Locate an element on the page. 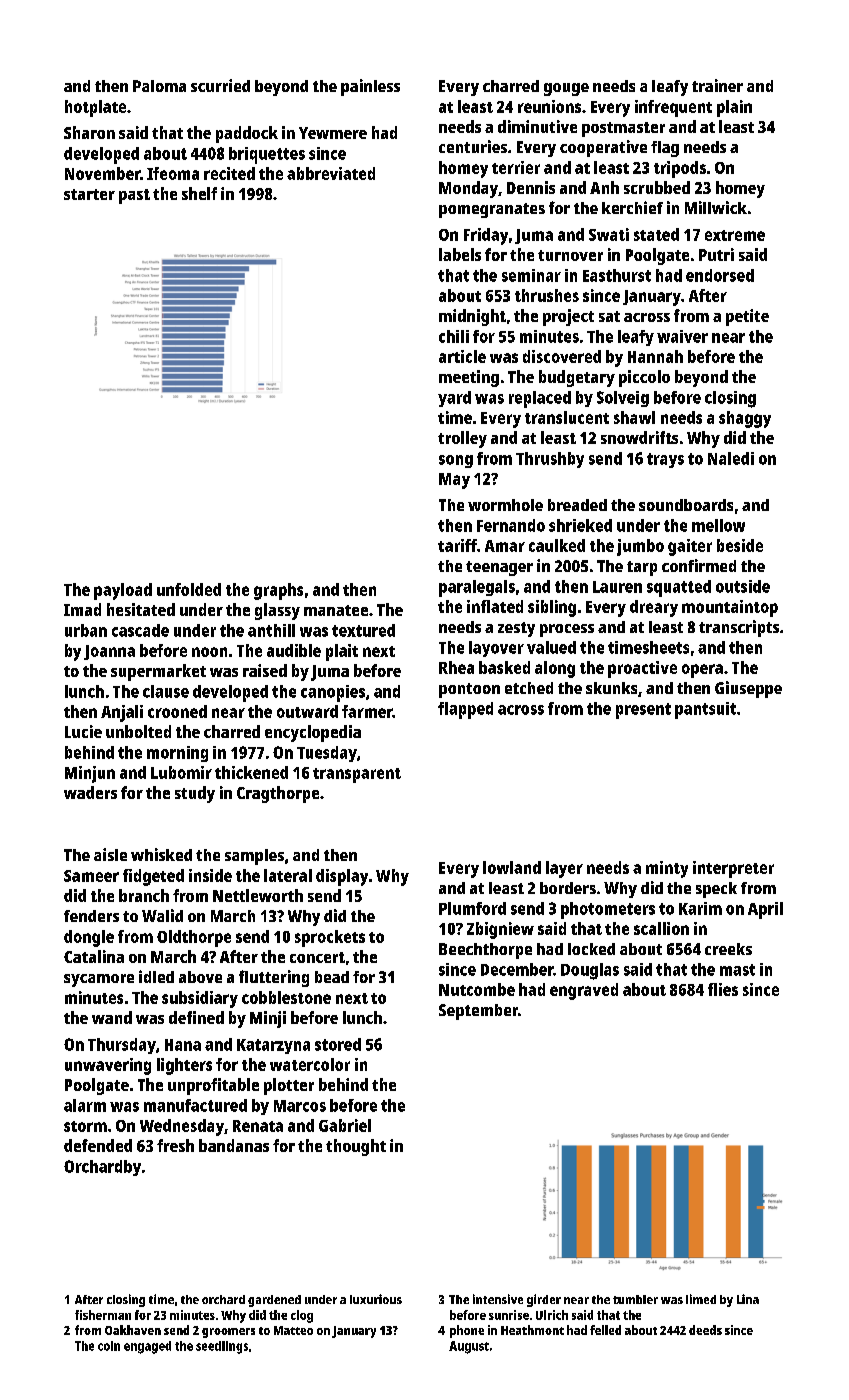 Image resolution: width=849 pixels, height=1400 pixels. inside is located at coordinates (210, 875).
